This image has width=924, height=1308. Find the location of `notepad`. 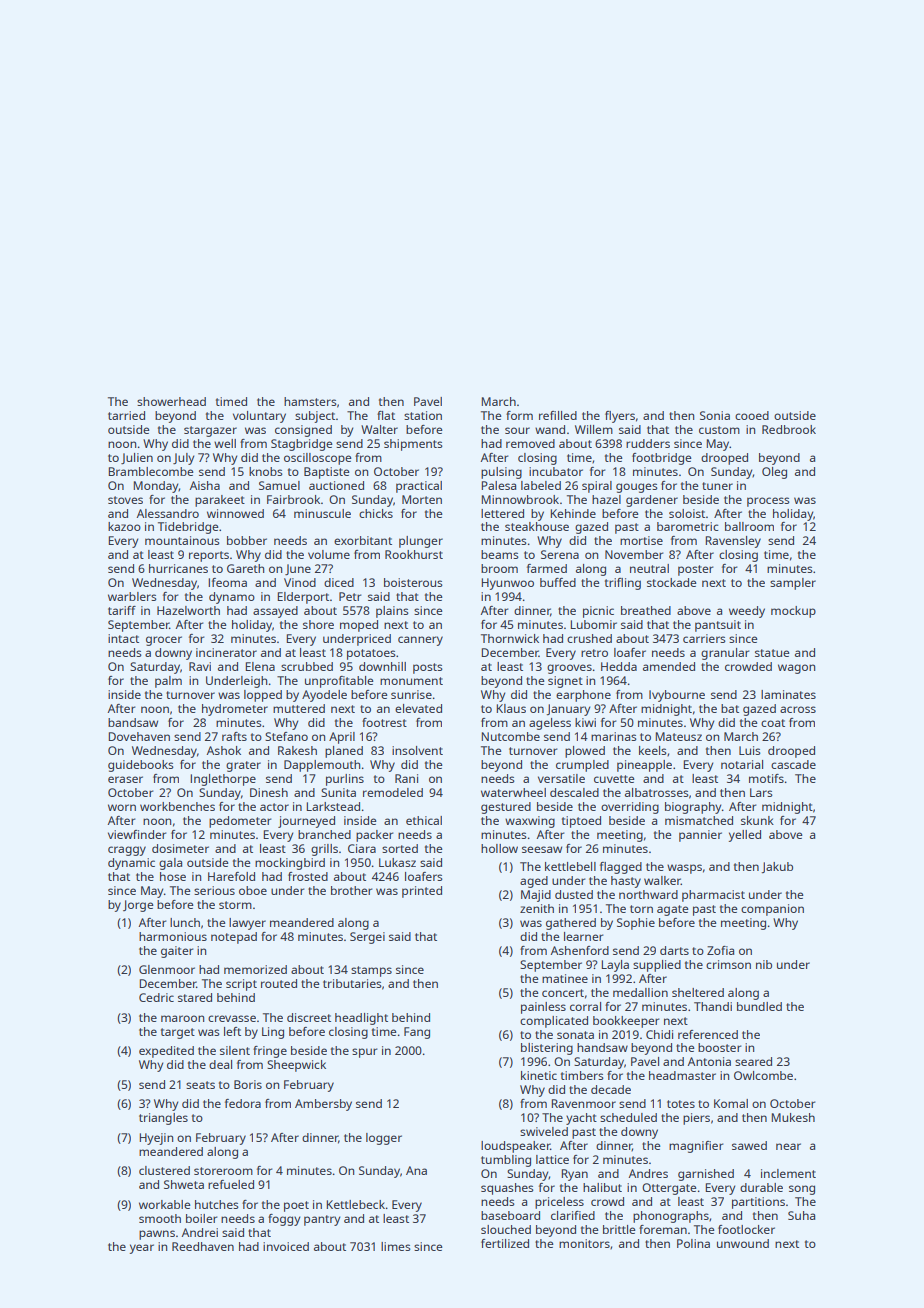

notepad is located at coordinates (234, 938).
